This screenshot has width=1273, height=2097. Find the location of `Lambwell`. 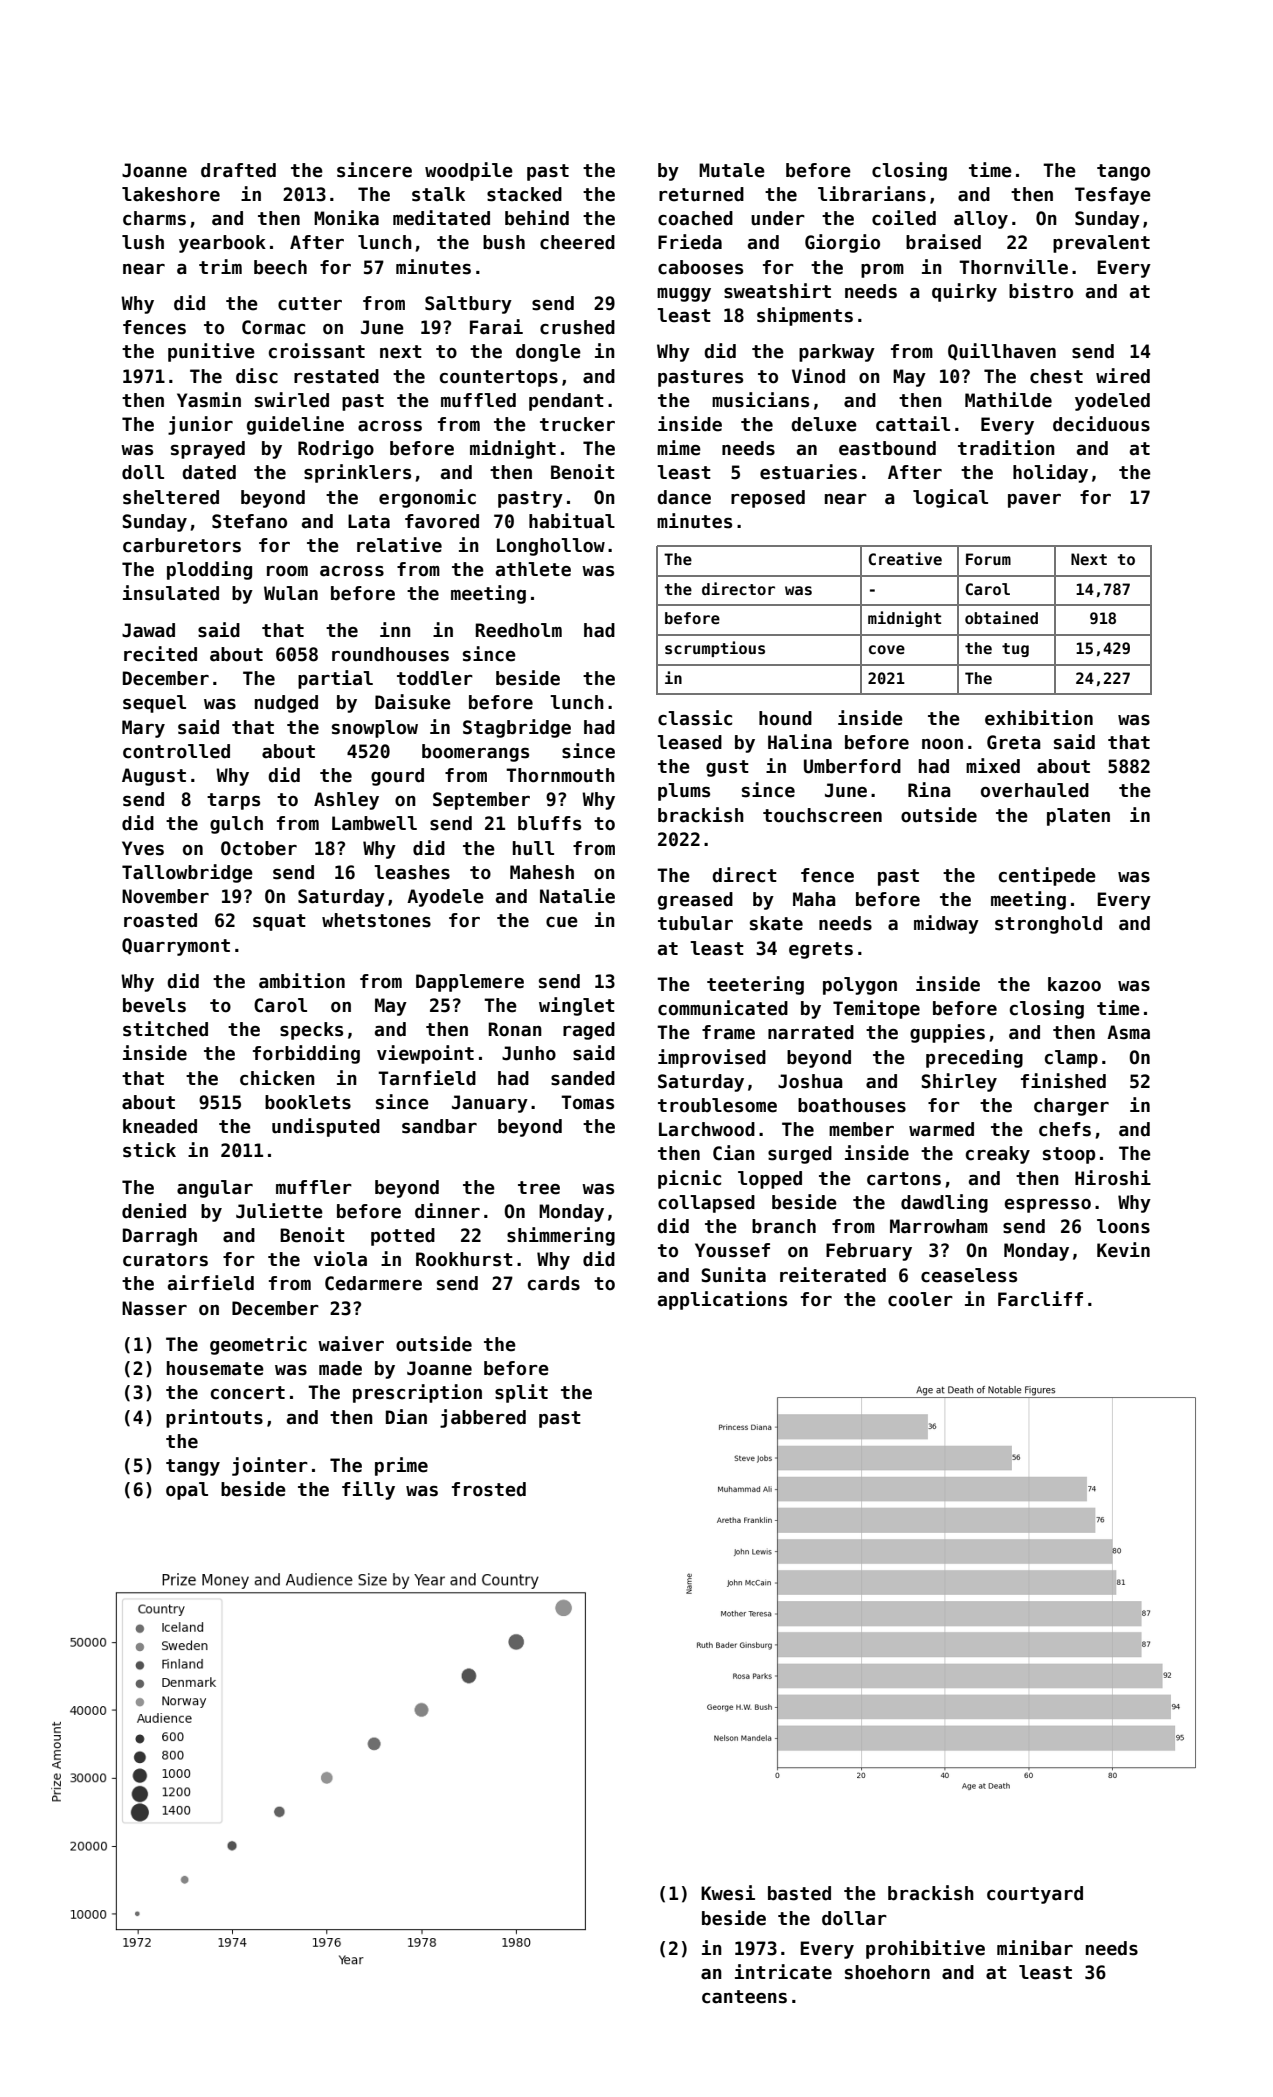

Lambwell is located at coordinates (374, 823).
